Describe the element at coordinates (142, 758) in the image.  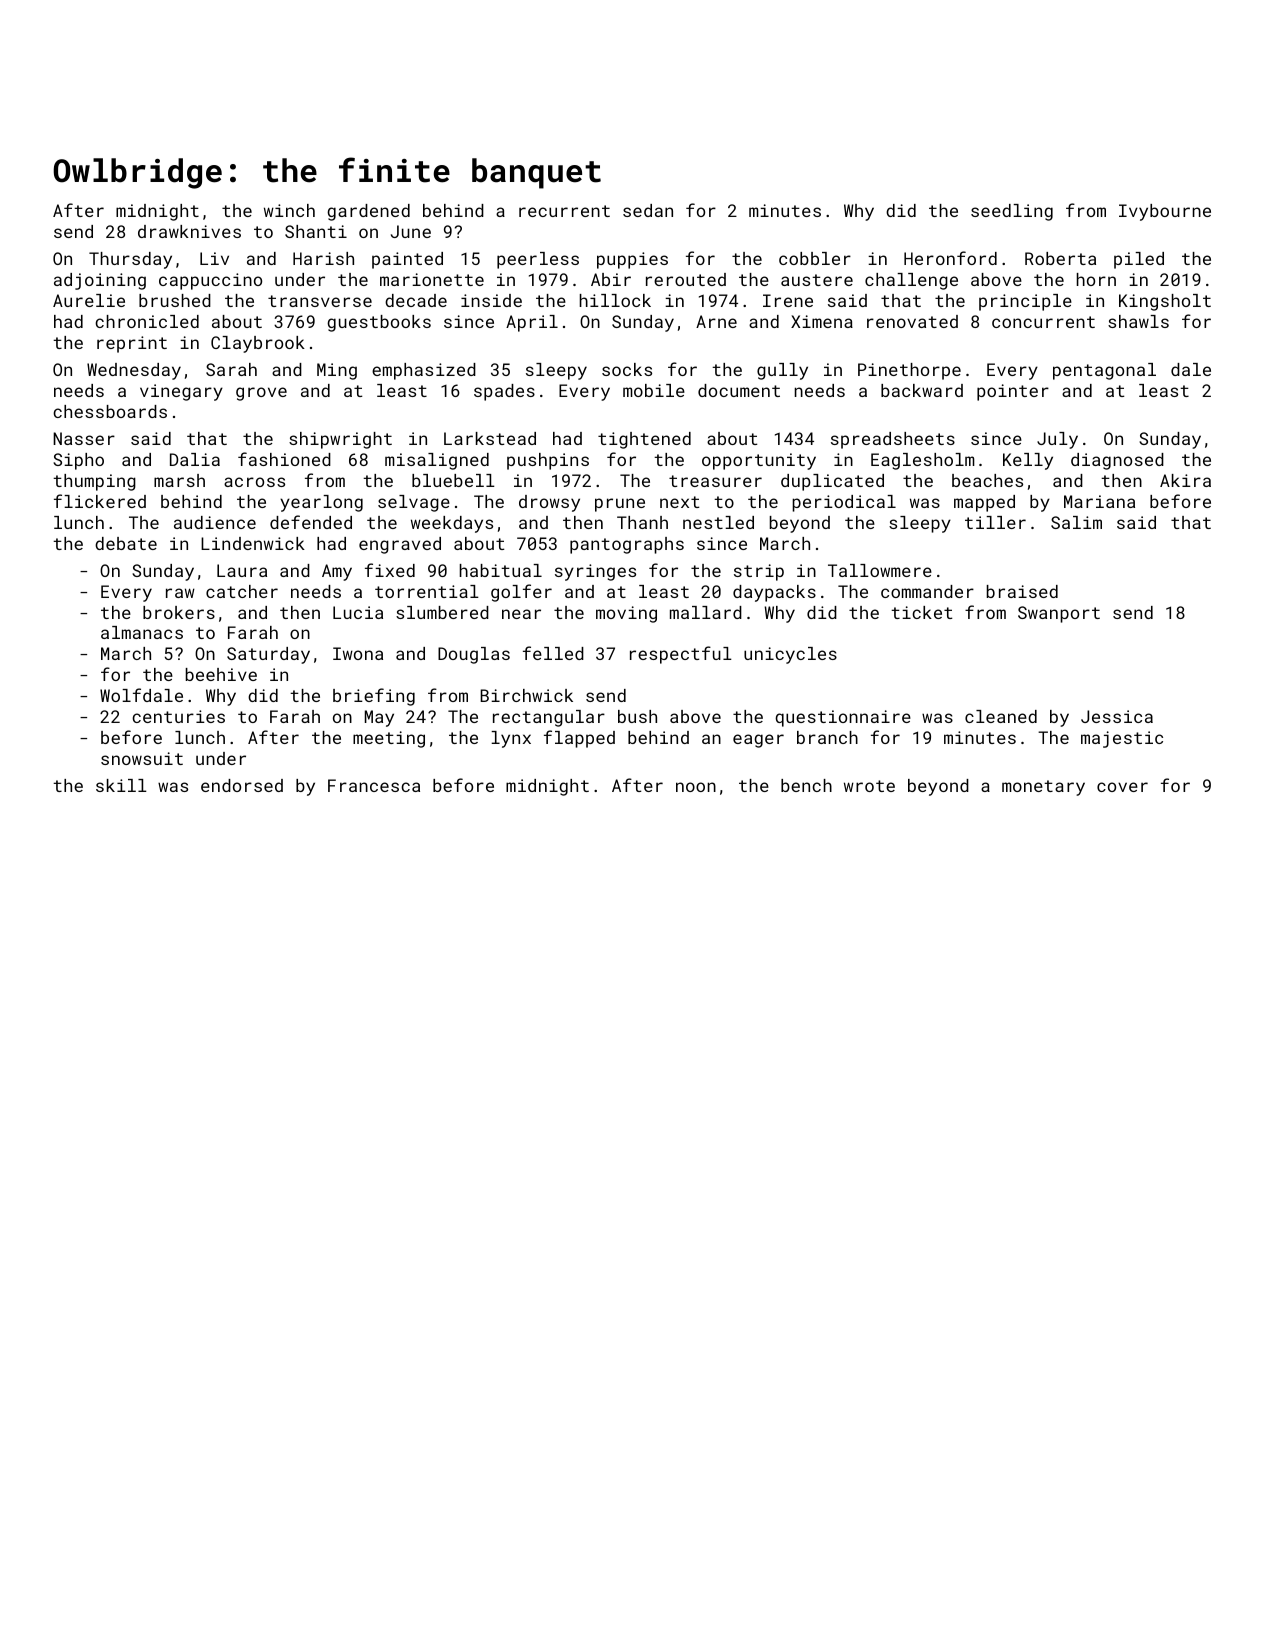
I see `snowsuit` at that location.
